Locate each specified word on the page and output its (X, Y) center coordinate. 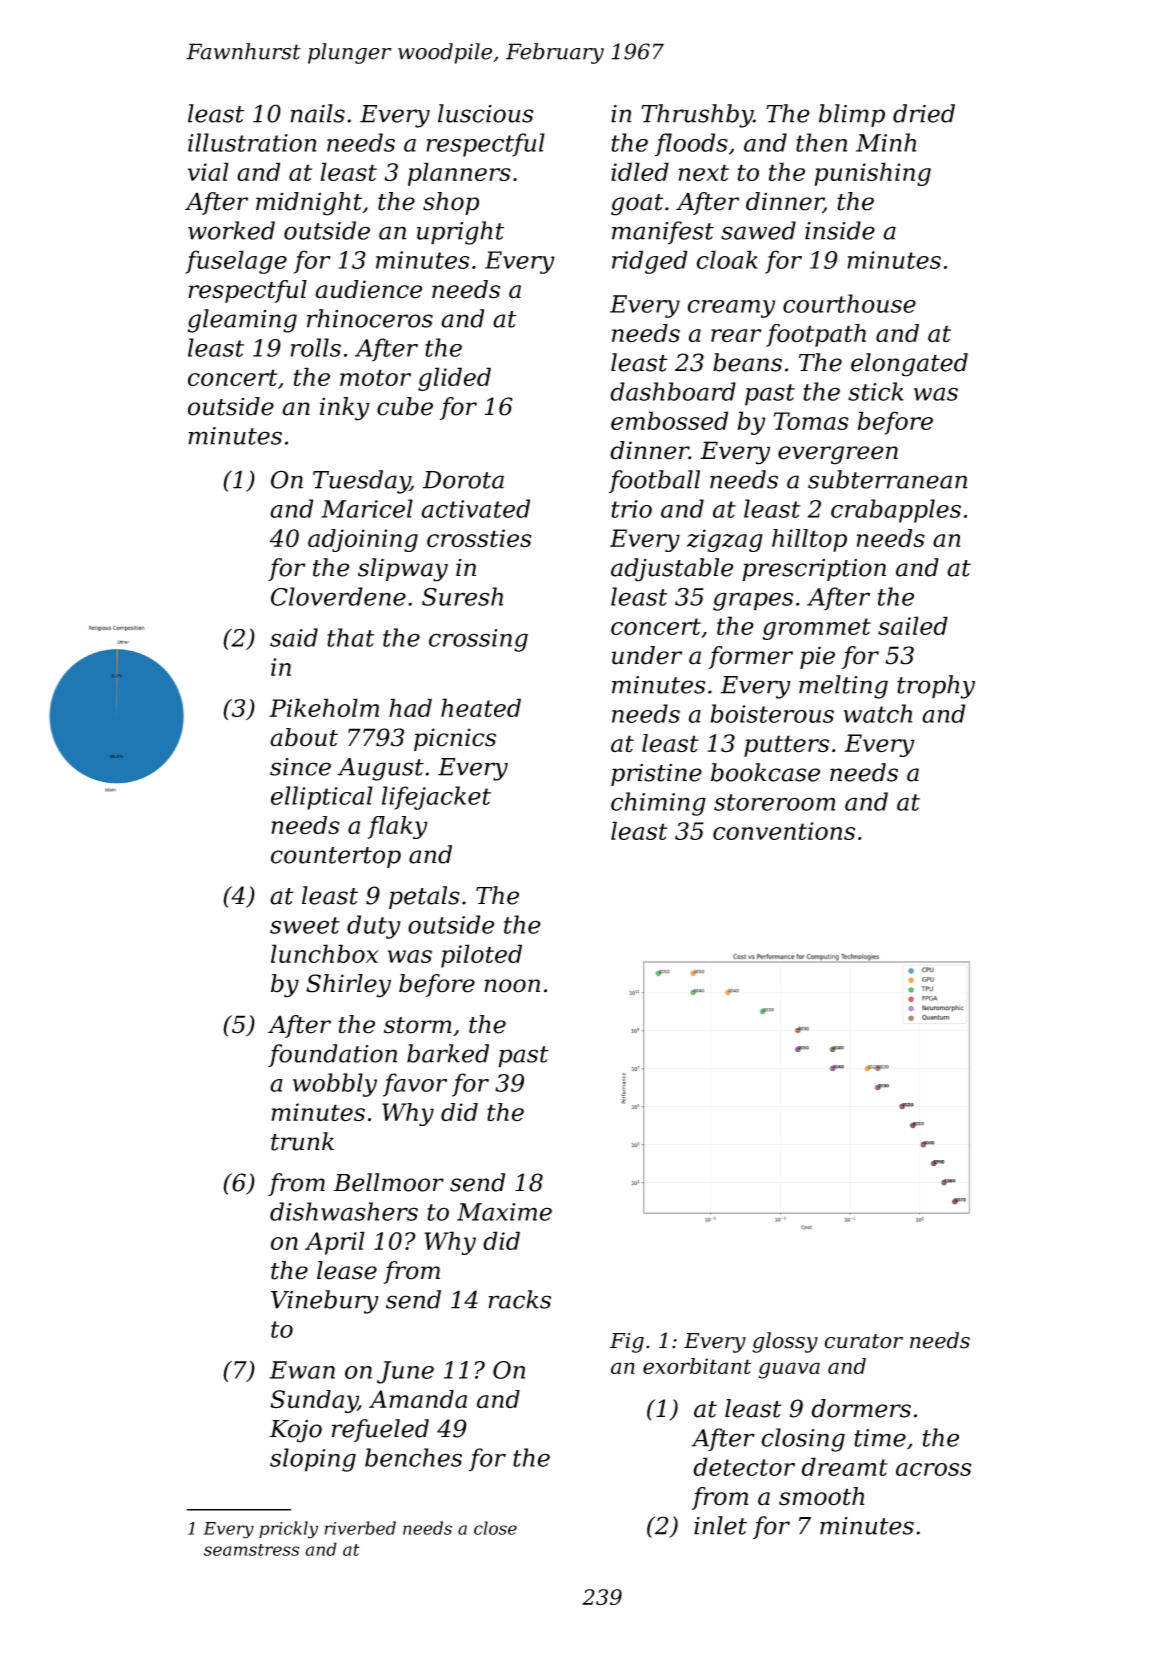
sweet (305, 925)
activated (475, 508)
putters (786, 746)
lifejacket (436, 798)
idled (640, 171)
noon (512, 986)
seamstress (251, 1550)
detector (744, 1466)
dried (924, 113)
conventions (784, 831)
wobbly (335, 1085)
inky (345, 409)
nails (318, 113)
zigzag (725, 540)
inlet (720, 1525)
